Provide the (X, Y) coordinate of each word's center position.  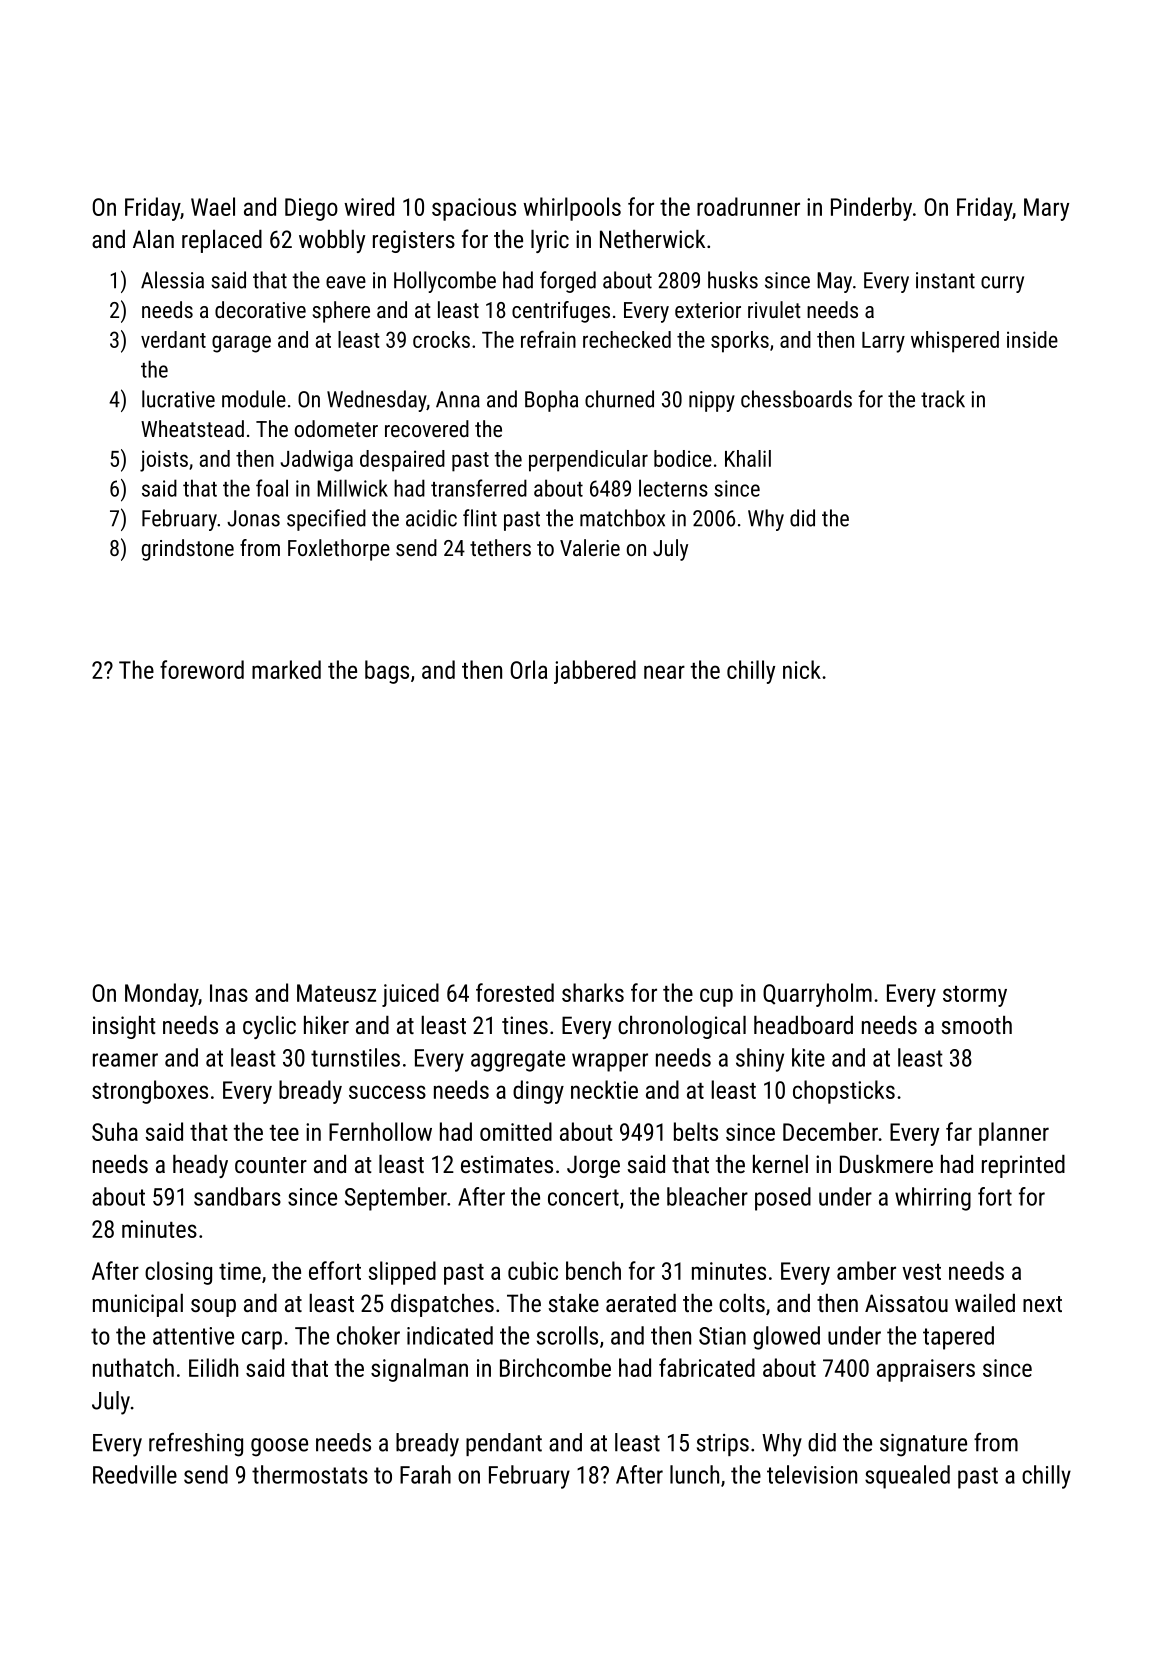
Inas (229, 993)
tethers (500, 547)
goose (279, 1447)
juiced (410, 995)
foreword (202, 669)
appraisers (926, 1370)
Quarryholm (817, 995)
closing (178, 1273)
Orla (528, 669)
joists (164, 461)
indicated (450, 1335)
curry (1002, 284)
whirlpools (572, 209)
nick (802, 669)
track (943, 399)
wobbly (332, 241)
